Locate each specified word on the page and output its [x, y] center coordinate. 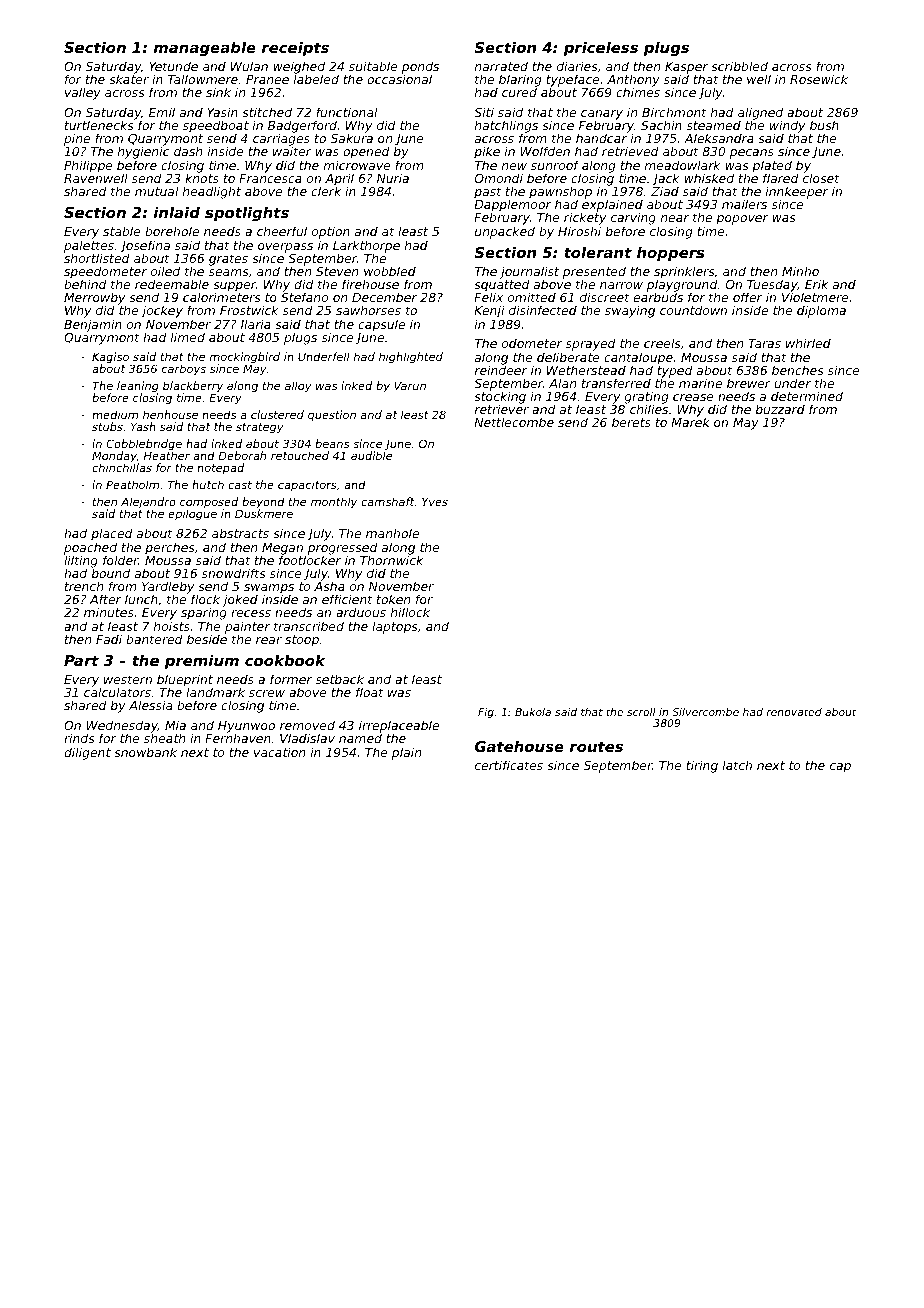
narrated [501, 66]
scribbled [739, 66]
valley [83, 93]
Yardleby [169, 588]
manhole [392, 533]
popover [742, 220]
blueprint [185, 681]
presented [594, 273]
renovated [794, 712]
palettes [89, 246]
